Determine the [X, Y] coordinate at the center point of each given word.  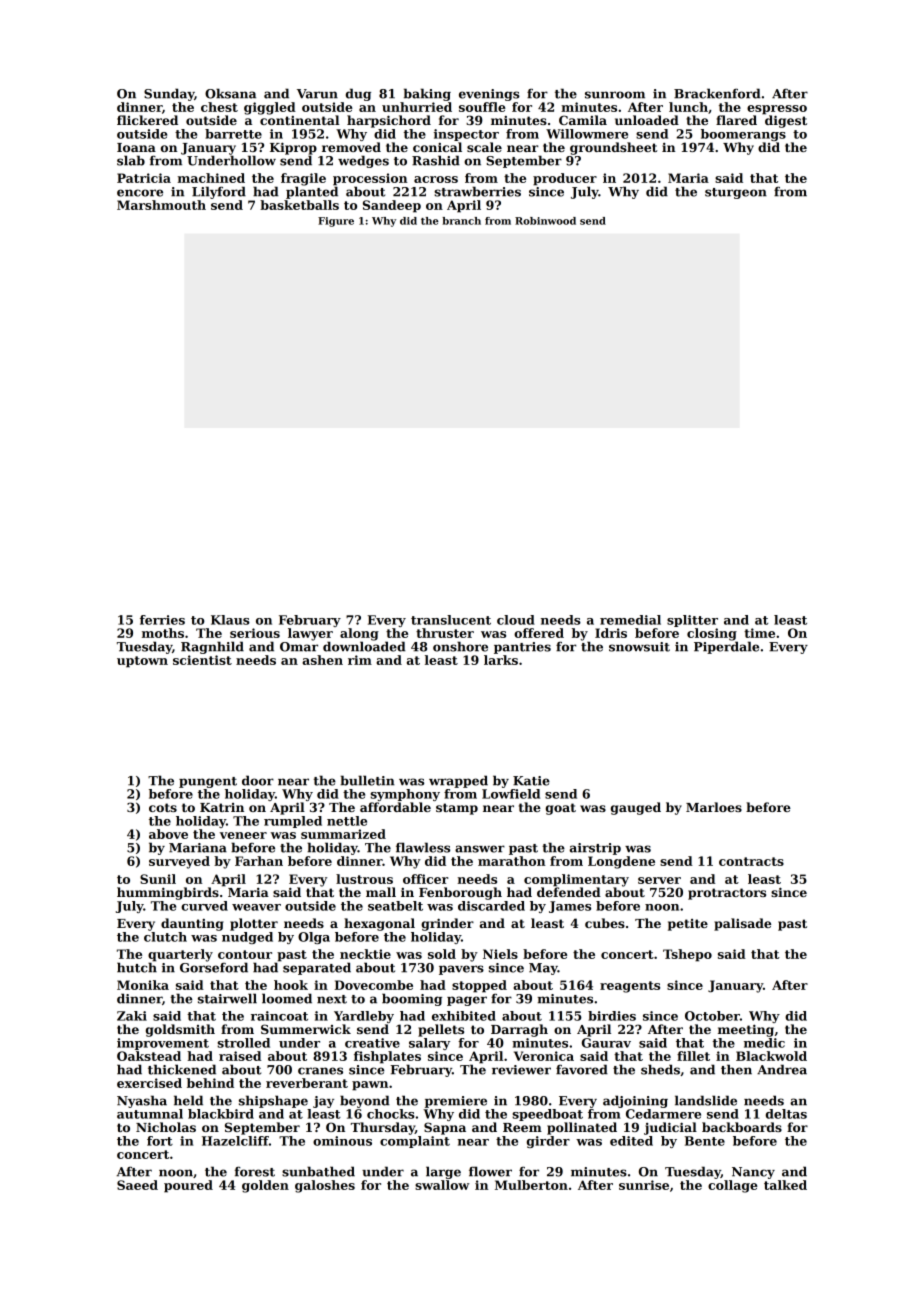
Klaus [230, 620]
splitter [692, 621]
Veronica [544, 1056]
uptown [142, 662]
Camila [583, 120]
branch [461, 221]
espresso [777, 110]
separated [317, 968]
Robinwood [545, 221]
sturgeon [736, 193]
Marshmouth [161, 205]
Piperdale [726, 647]
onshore [460, 646]
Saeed [137, 1185]
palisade [742, 924]
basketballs [299, 205]
